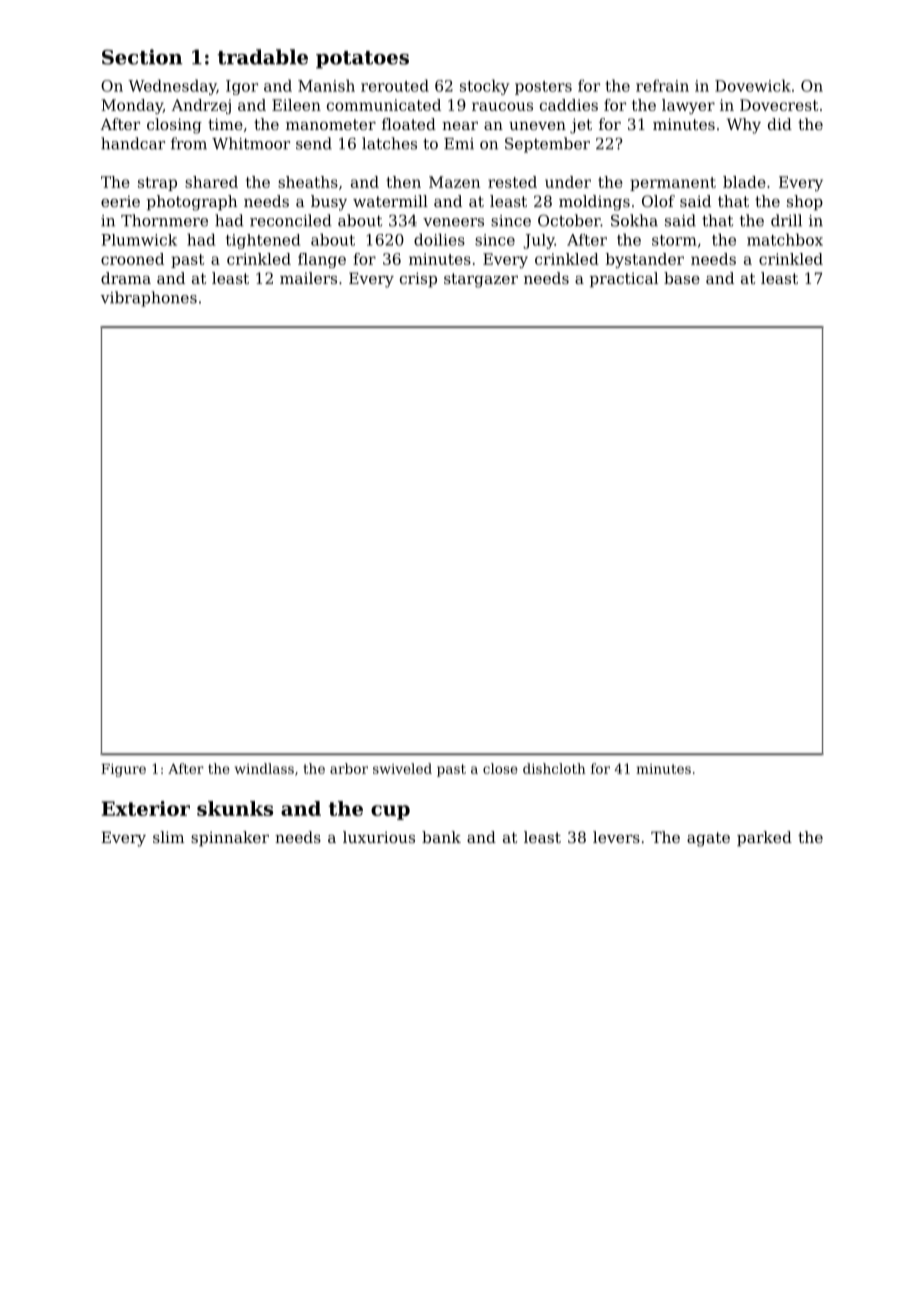  I want to click on tightened, so click(263, 241).
